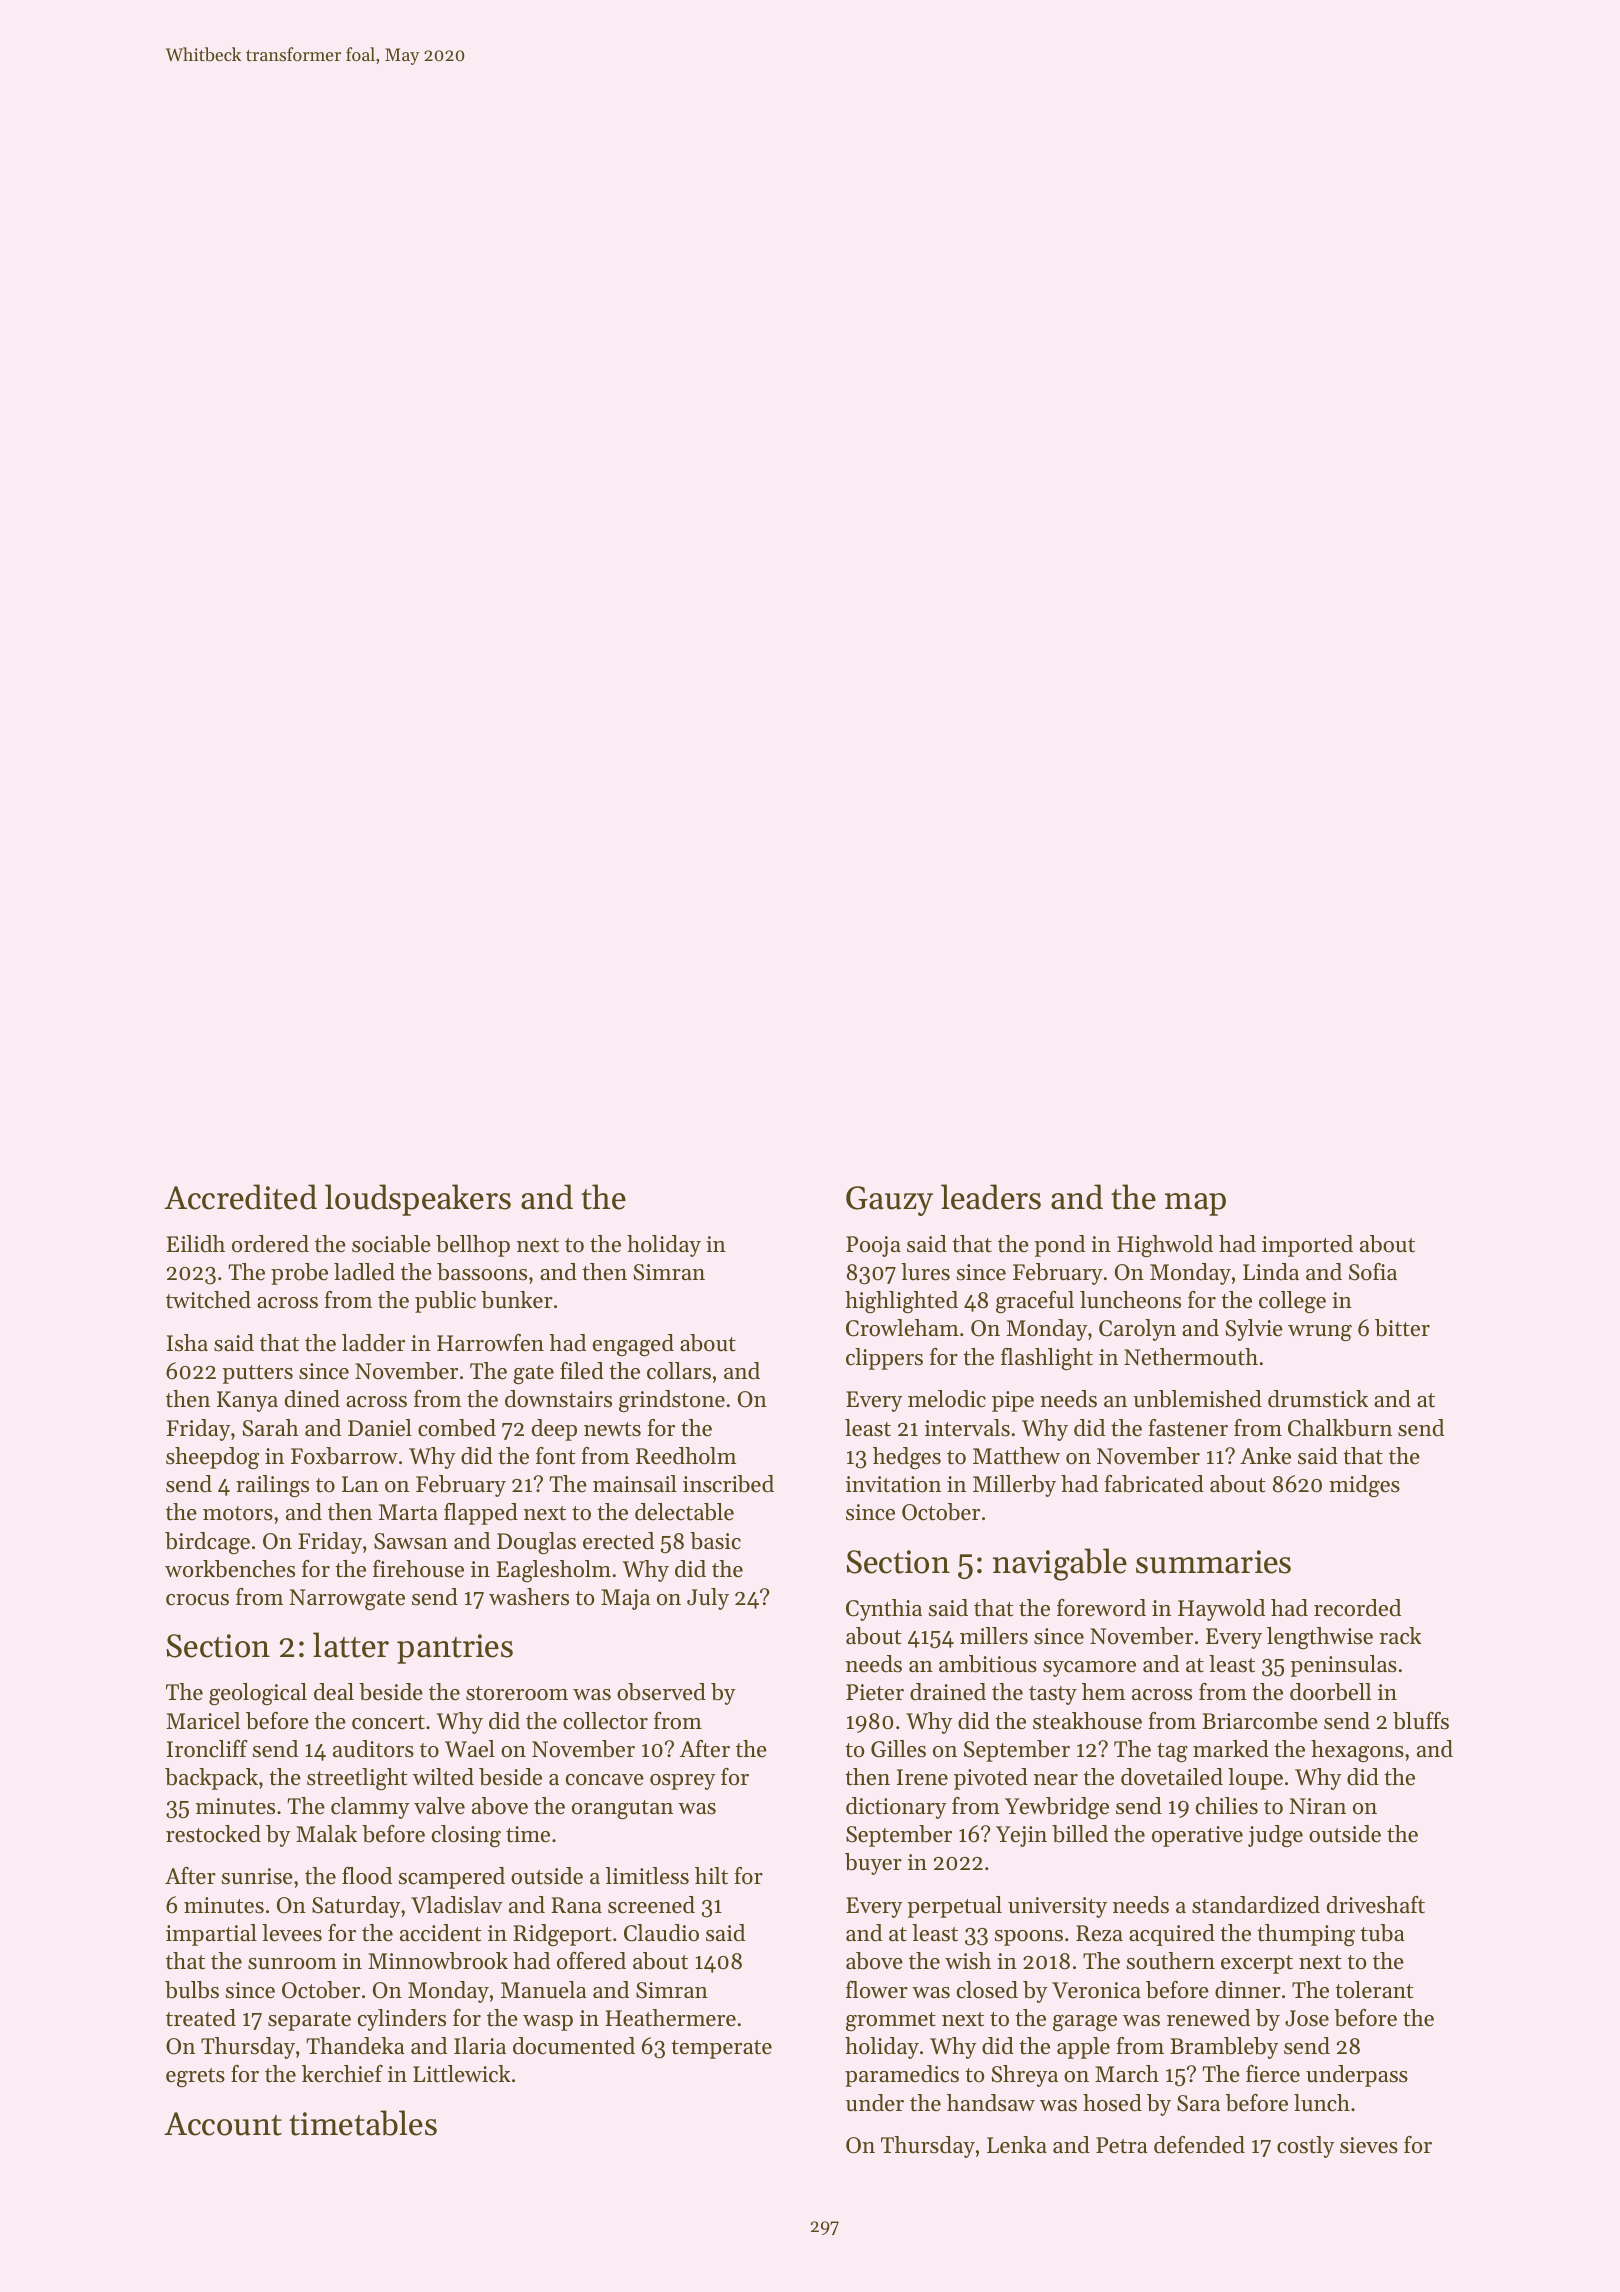 Image resolution: width=1620 pixels, height=2292 pixels. I want to click on Accredited, so click(240, 1197).
